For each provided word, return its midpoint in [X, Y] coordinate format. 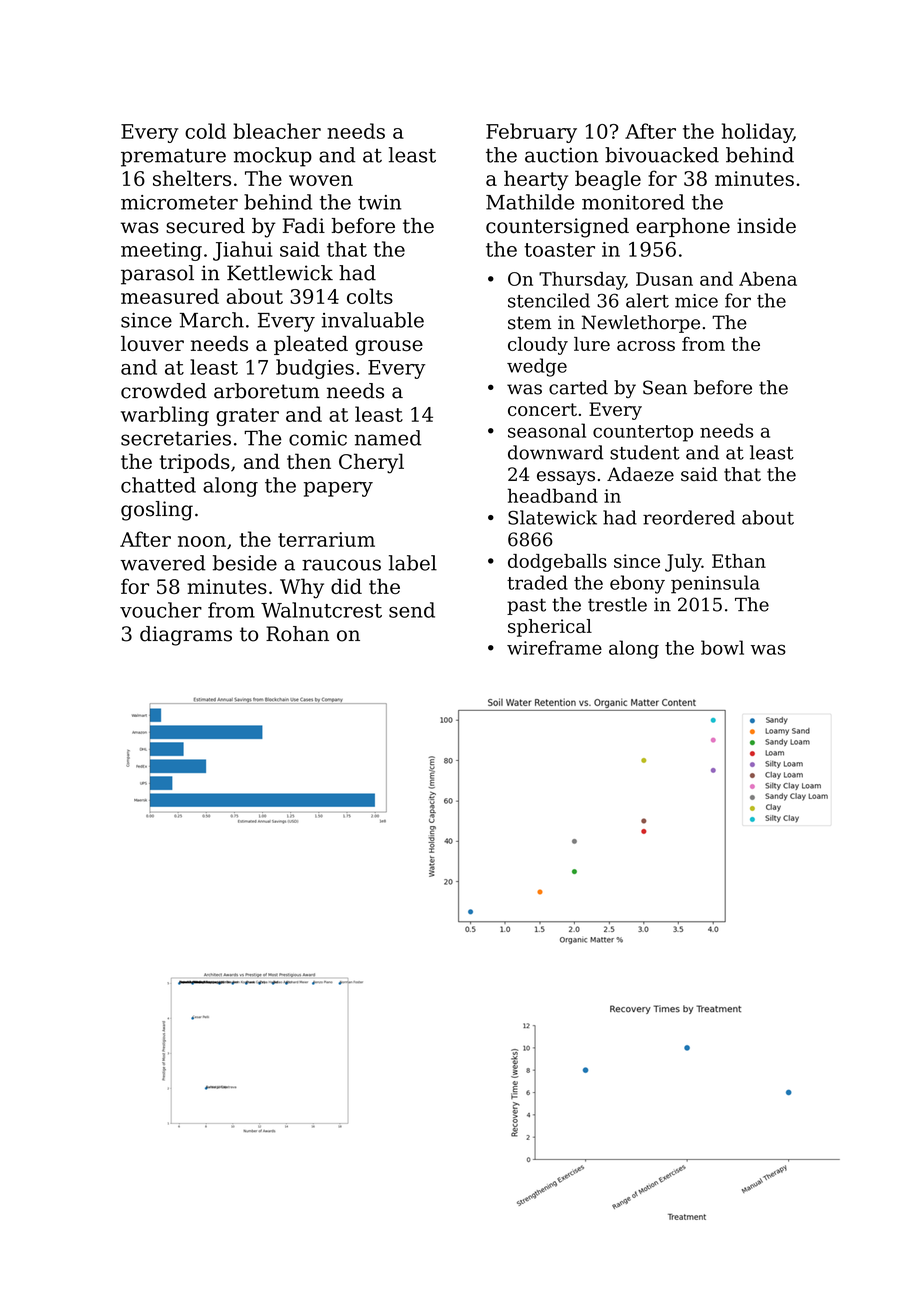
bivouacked [662, 155]
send [412, 610]
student [645, 452]
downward [556, 452]
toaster [559, 250]
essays [566, 478]
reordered [689, 517]
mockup [273, 157]
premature [173, 157]
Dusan [664, 279]
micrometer [179, 202]
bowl [722, 647]
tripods [195, 463]
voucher [161, 610]
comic [318, 438]
